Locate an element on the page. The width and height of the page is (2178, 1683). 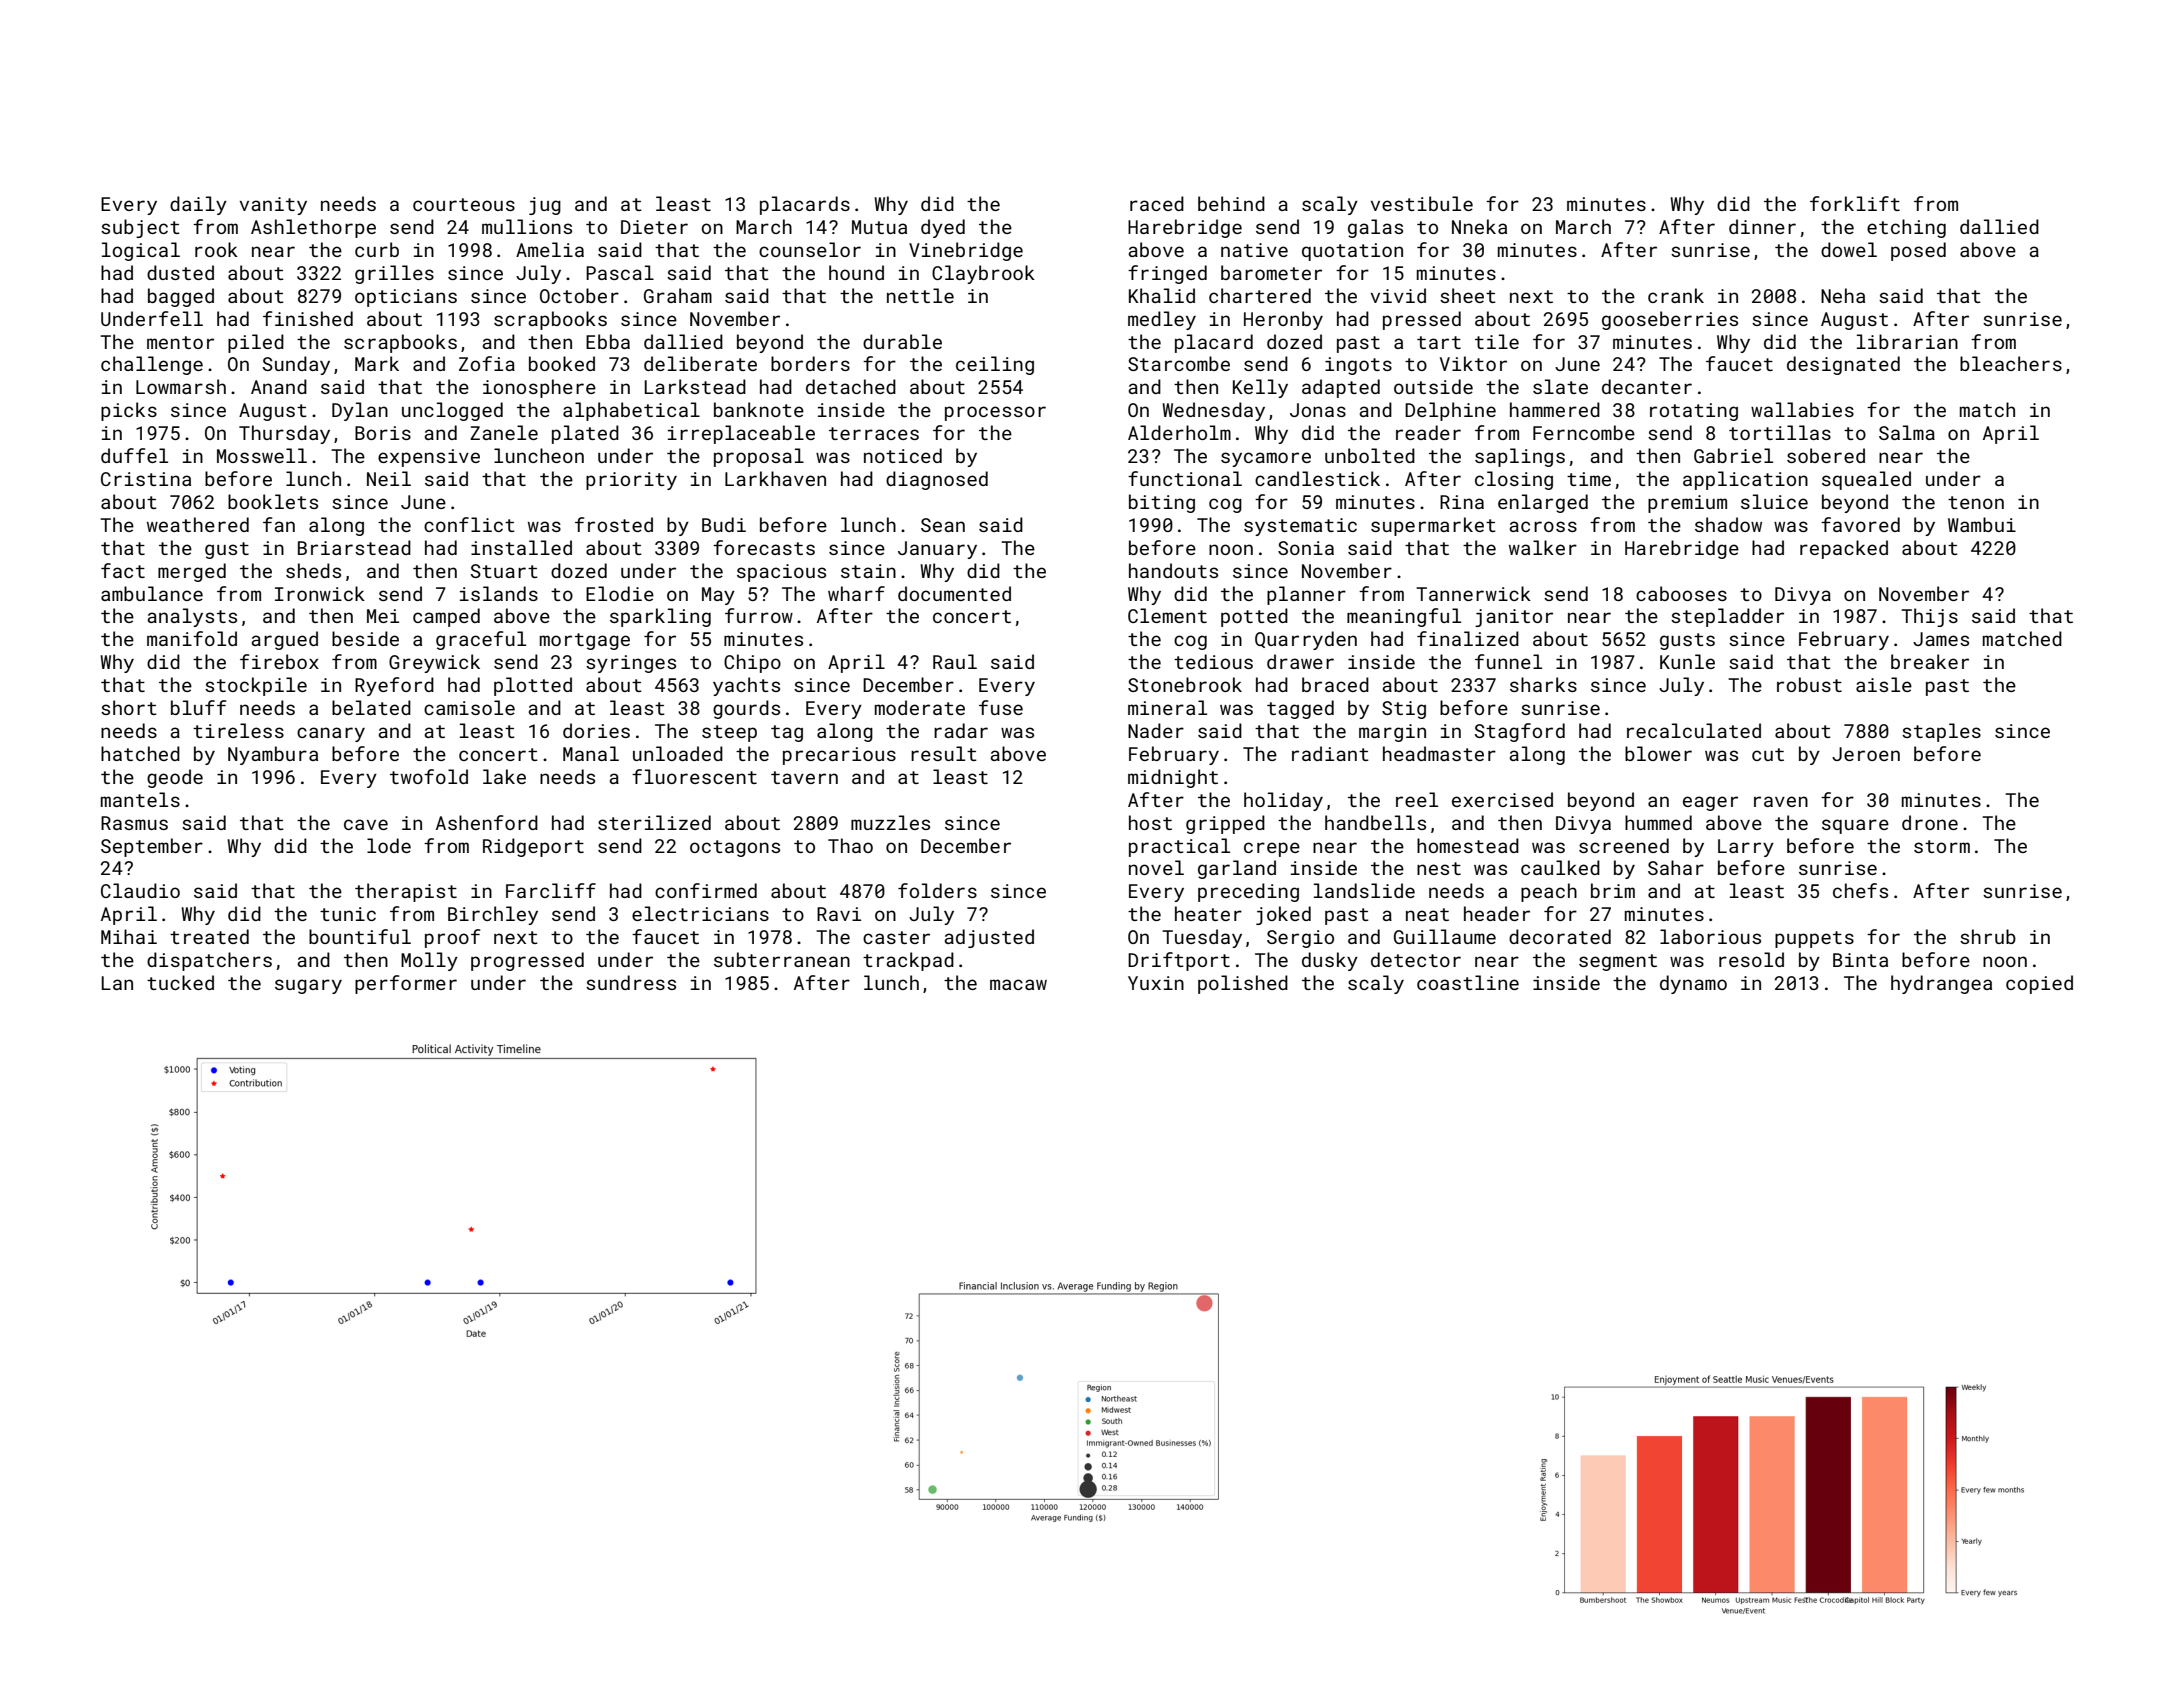
sugary is located at coordinates (308, 986).
